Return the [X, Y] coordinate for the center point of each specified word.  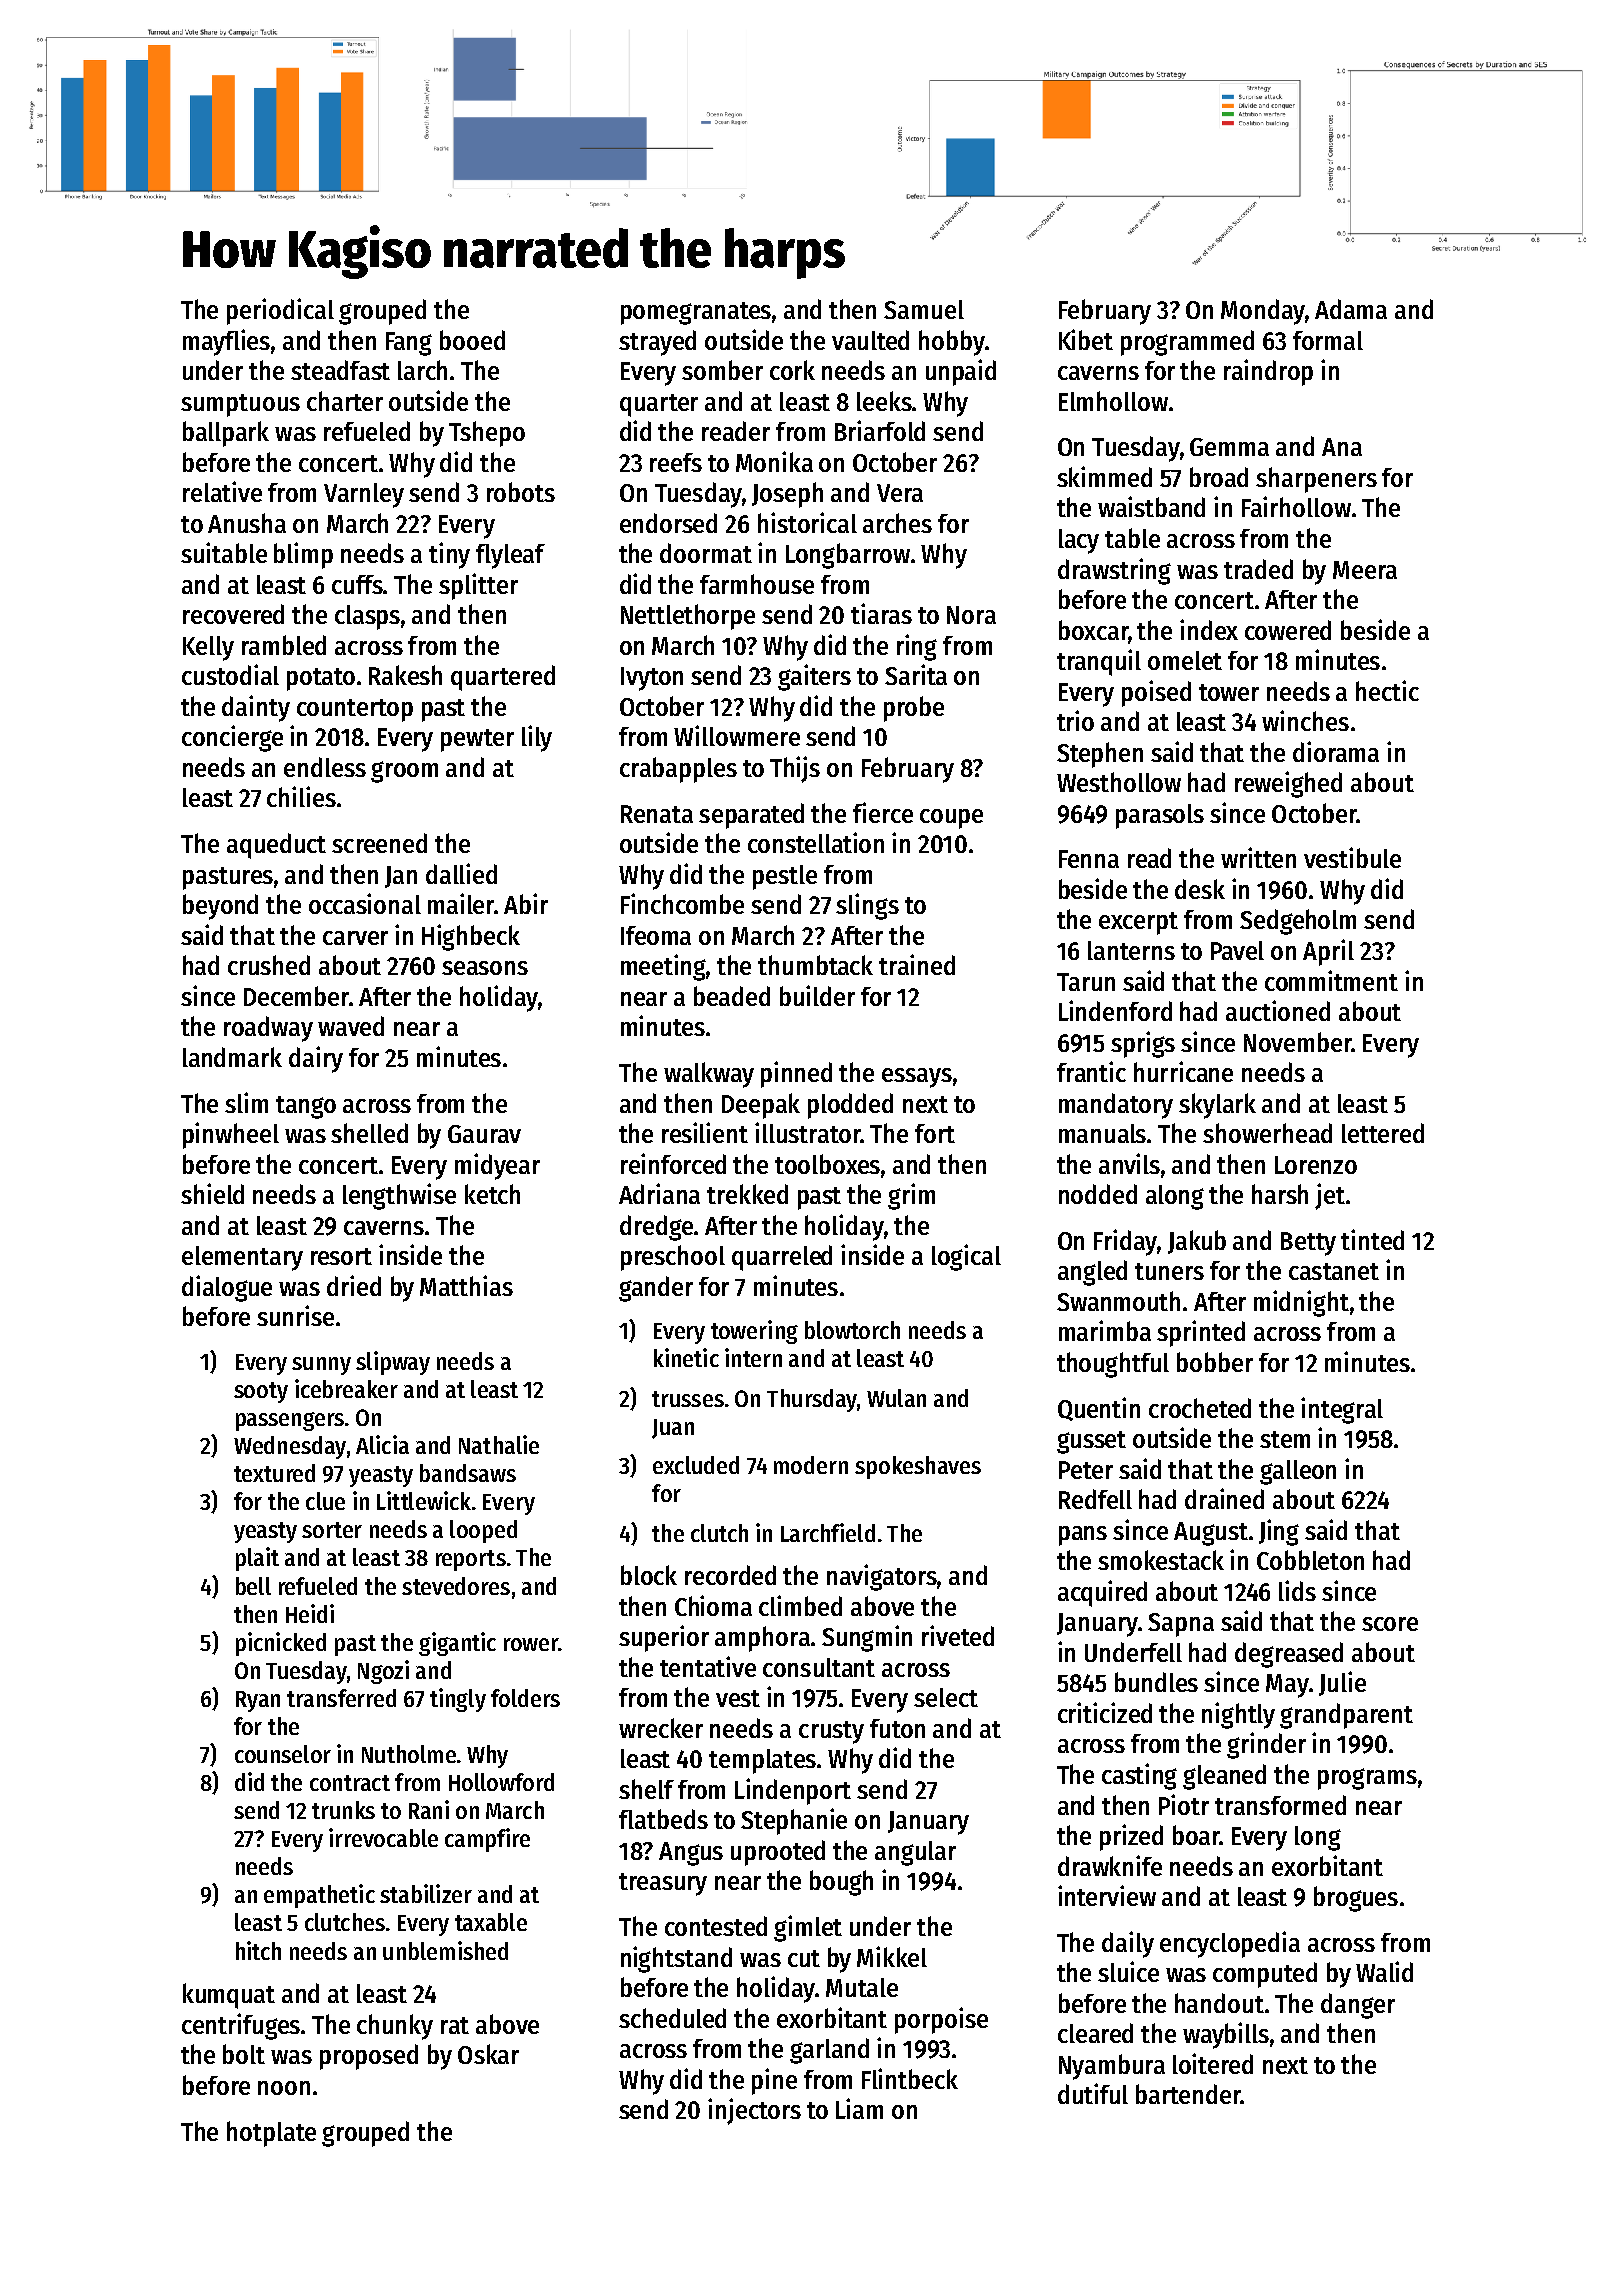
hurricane [1183, 1071]
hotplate [271, 2134]
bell [253, 1586]
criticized [1105, 1712]
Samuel [924, 309]
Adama [1351, 309]
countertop [355, 710]
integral [1342, 1410]
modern [811, 1465]
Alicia [382, 1444]
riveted [958, 1635]
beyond [220, 907]
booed [472, 340]
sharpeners [1316, 480]
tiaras [881, 613]
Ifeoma [656, 935]
